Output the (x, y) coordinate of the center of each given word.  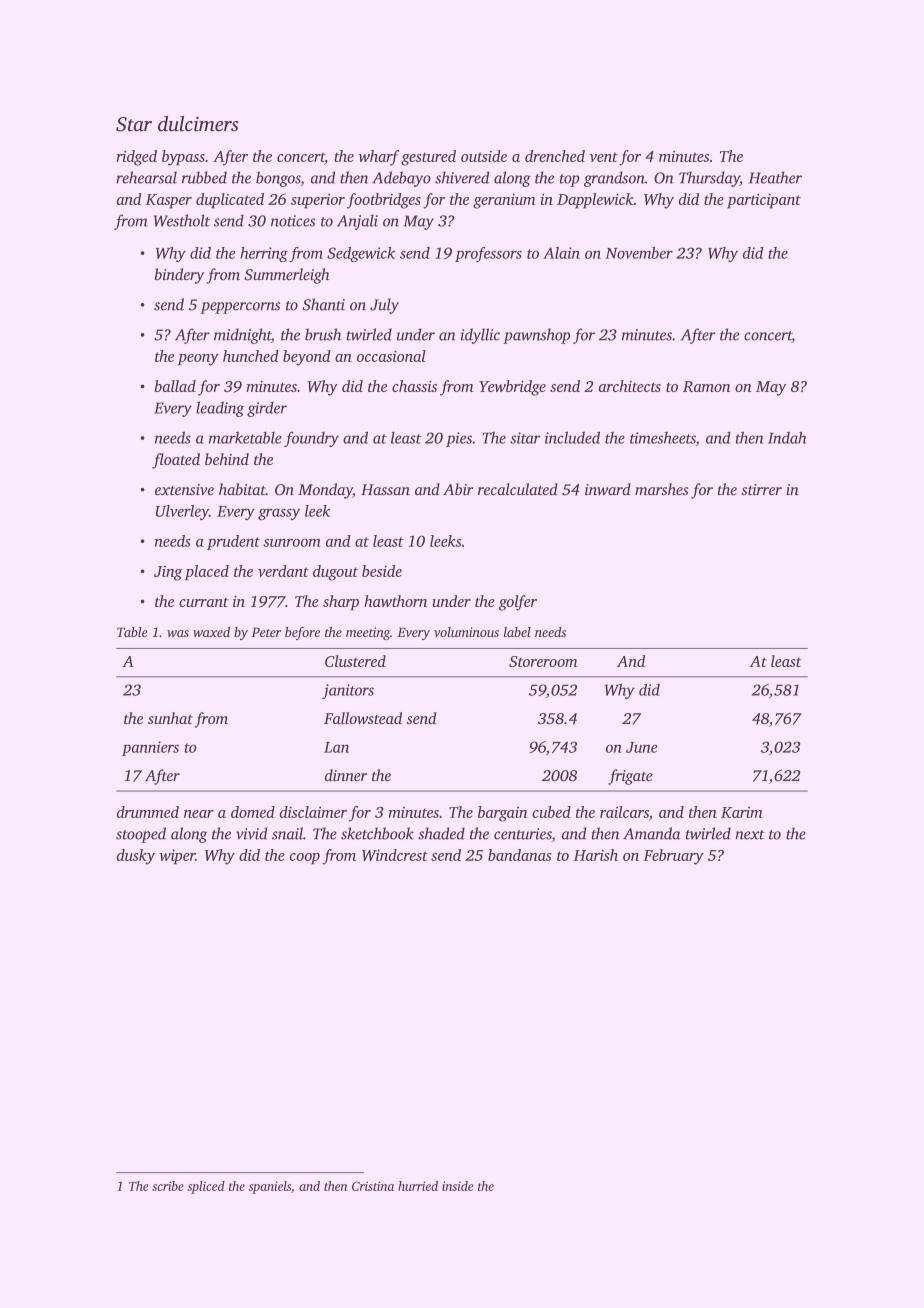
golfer (518, 603)
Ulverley (182, 512)
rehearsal (146, 177)
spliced (206, 1187)
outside (484, 156)
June (642, 747)
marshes (661, 489)
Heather (775, 177)
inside (457, 1186)
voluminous (466, 632)
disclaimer (313, 812)
